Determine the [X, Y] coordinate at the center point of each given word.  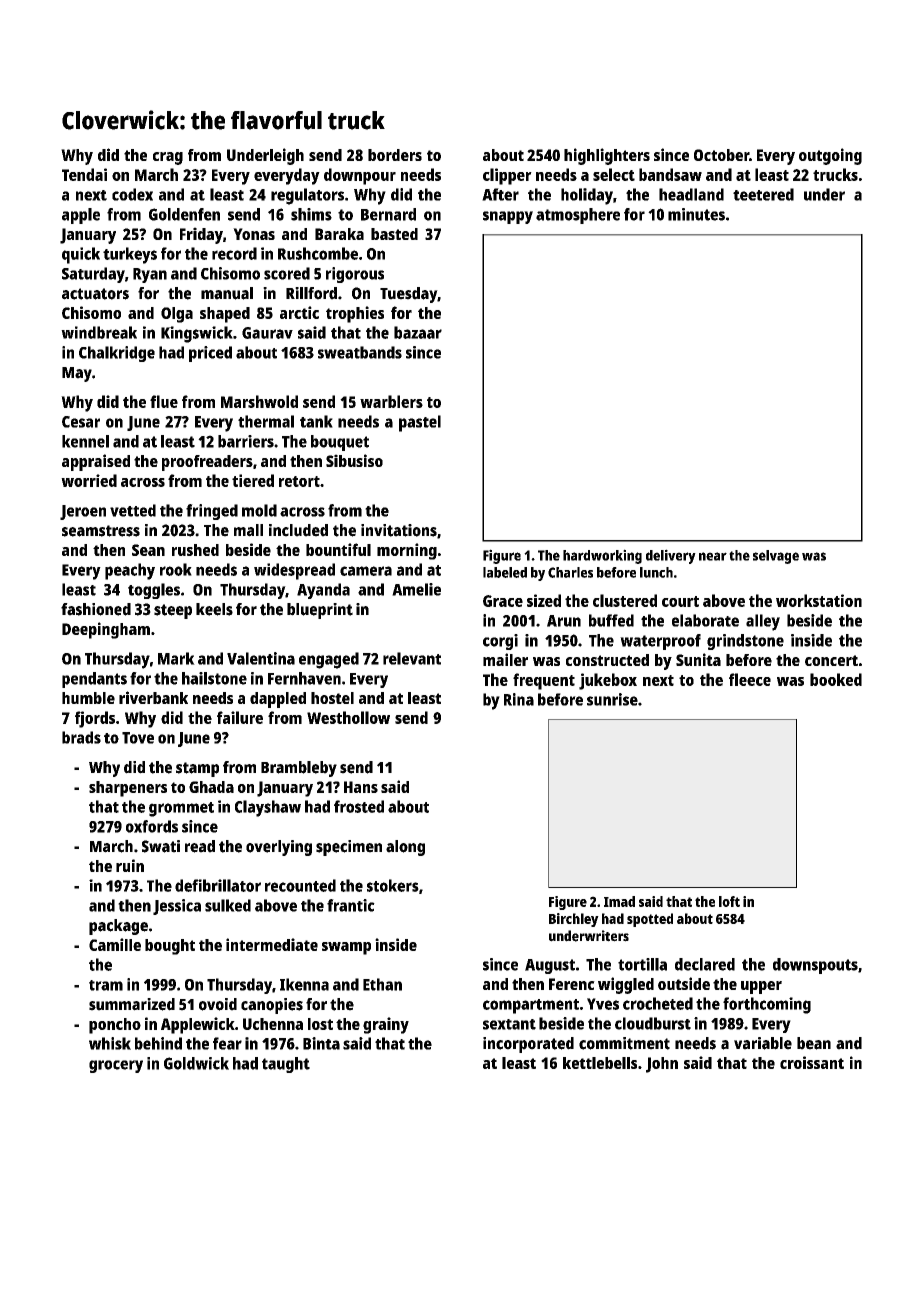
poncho [115, 1026]
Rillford [311, 293]
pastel [420, 423]
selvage [776, 557]
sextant [509, 1024]
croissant [812, 1062]
